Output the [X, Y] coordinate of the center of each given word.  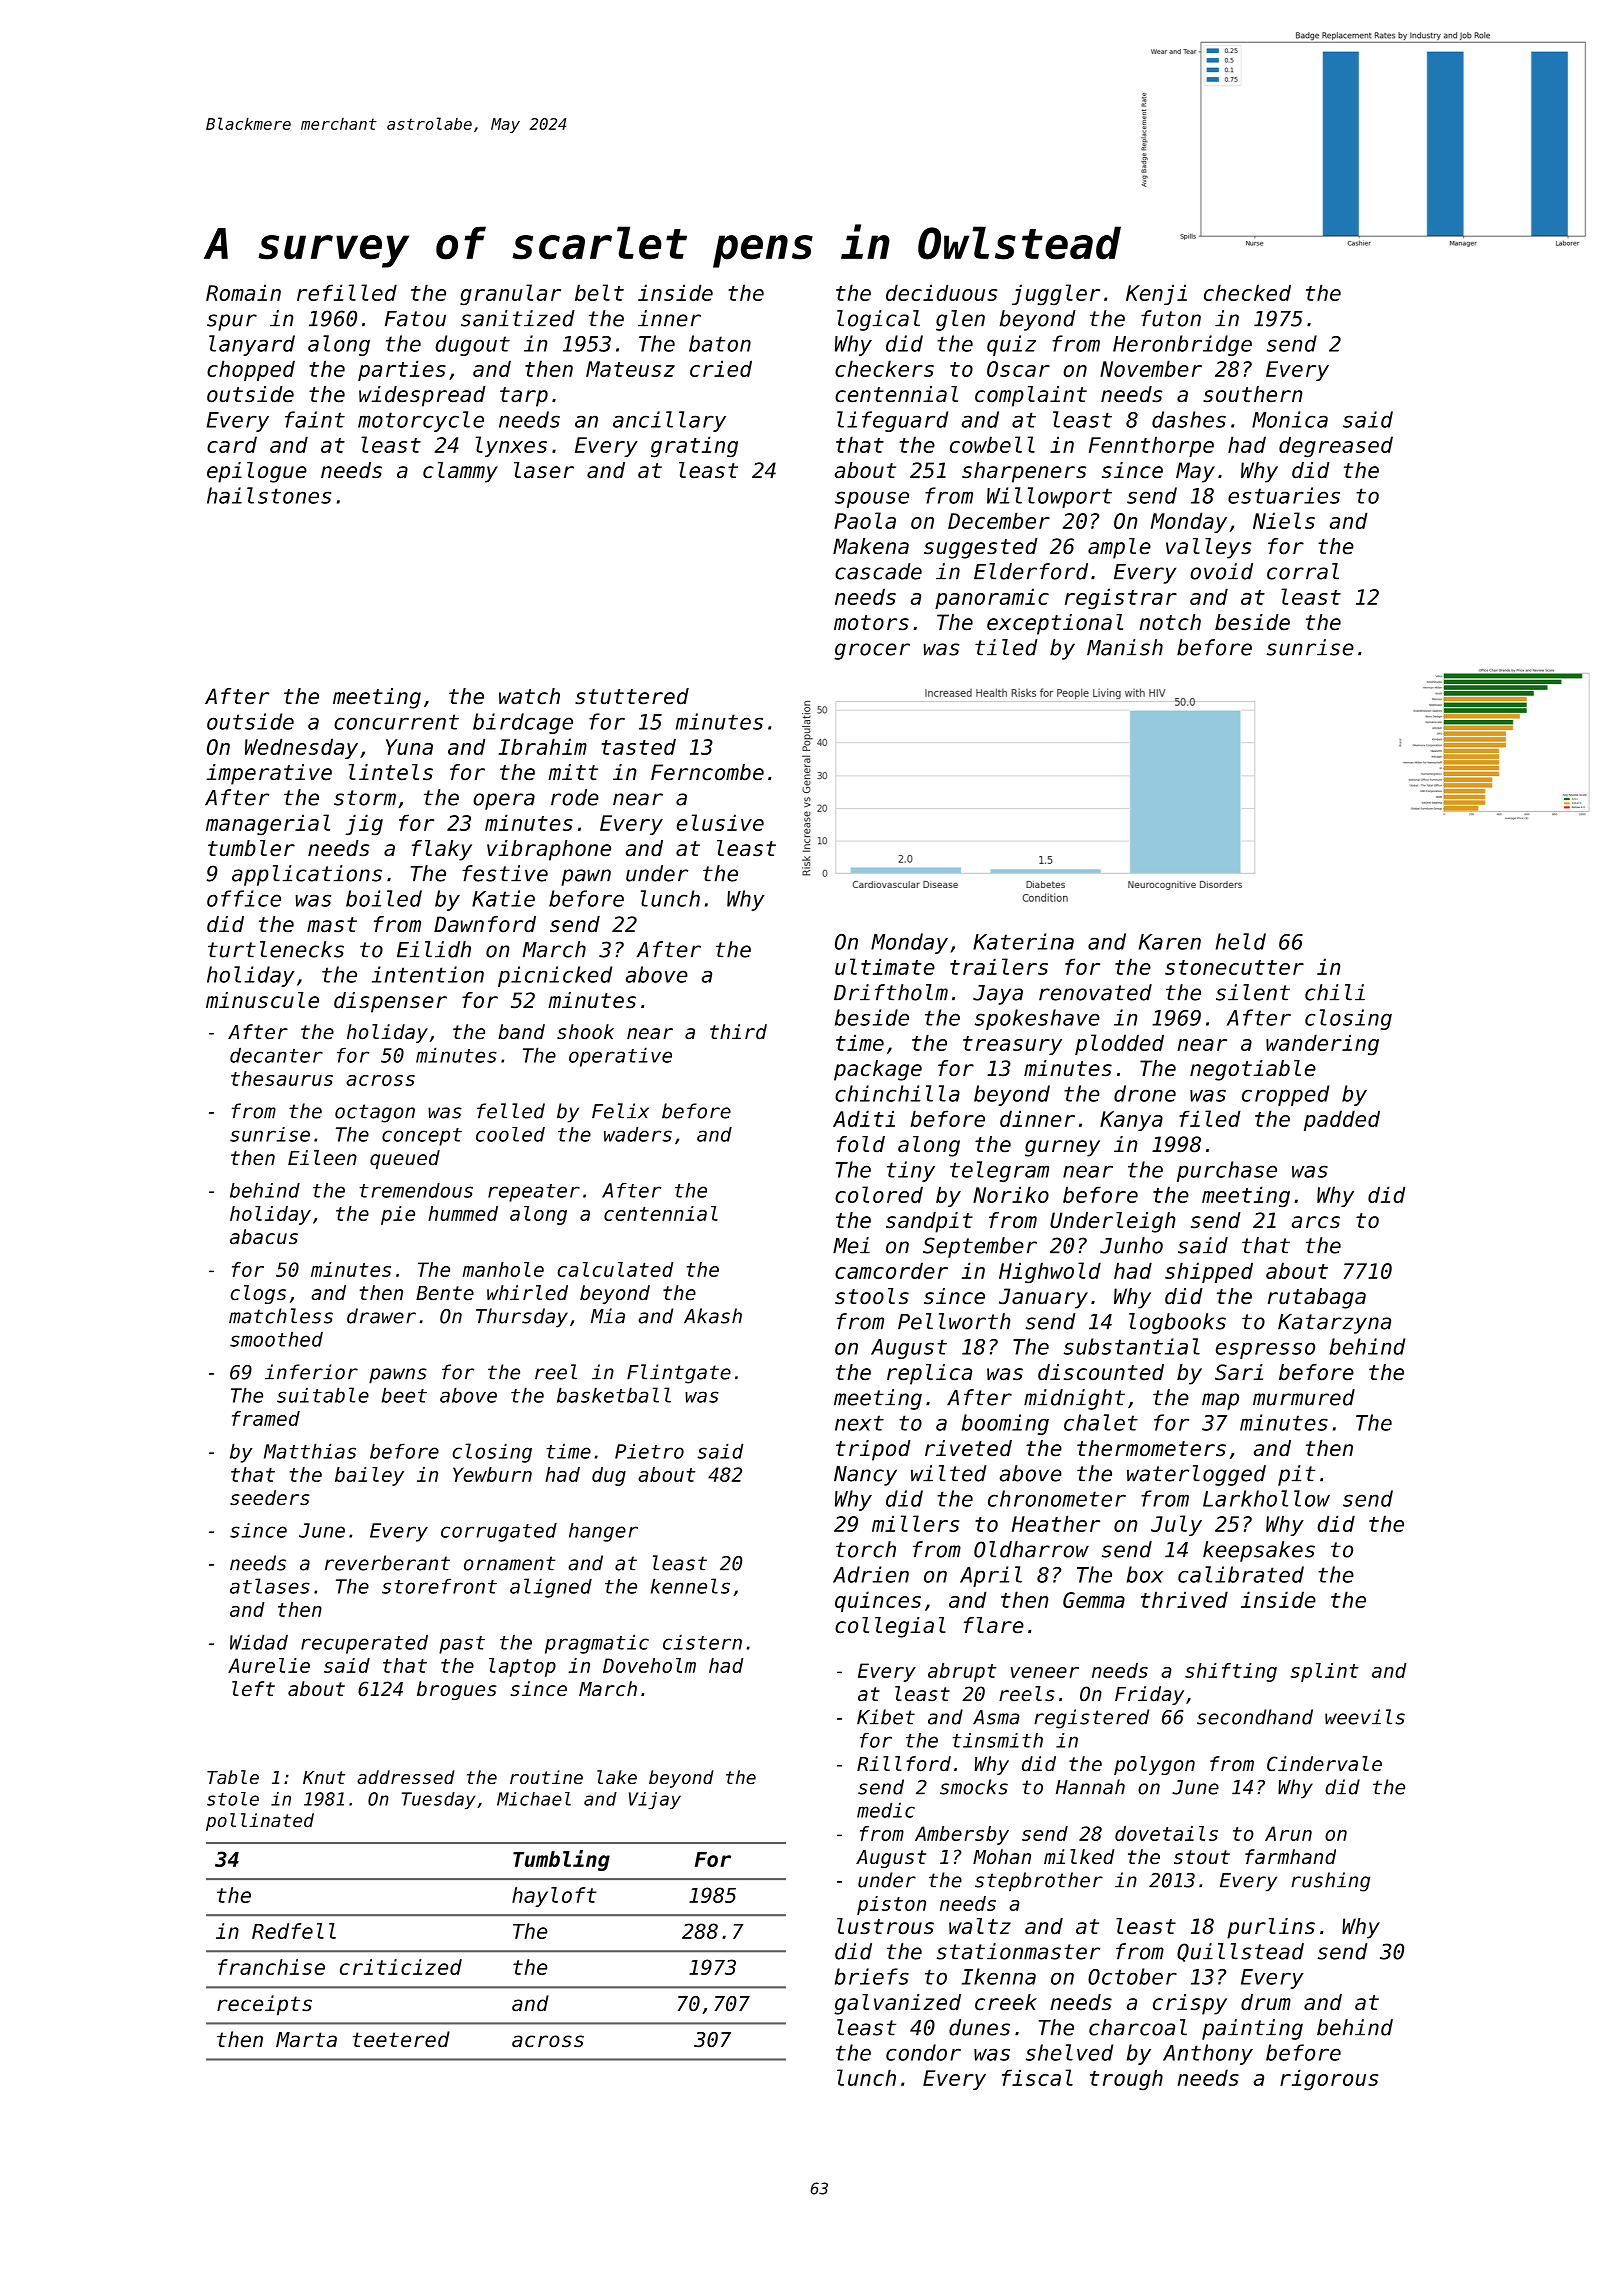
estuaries [1284, 495]
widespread [422, 396]
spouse [872, 499]
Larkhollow [1266, 1498]
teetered [401, 2039]
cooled [510, 1134]
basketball [614, 1395]
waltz [980, 1926]
